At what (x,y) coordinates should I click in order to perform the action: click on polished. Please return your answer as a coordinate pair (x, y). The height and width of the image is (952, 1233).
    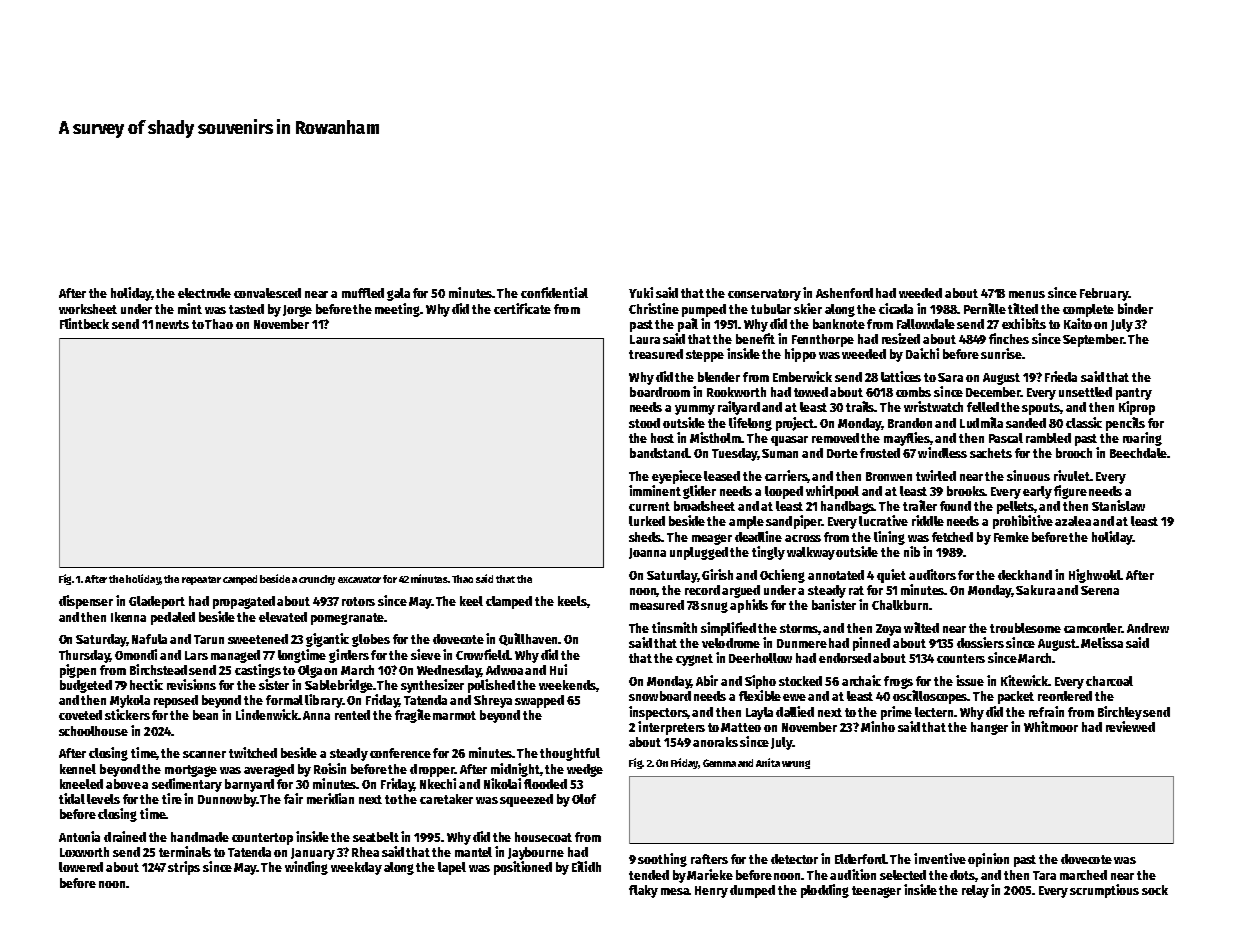
    Looking at the image, I should click on (491, 686).
